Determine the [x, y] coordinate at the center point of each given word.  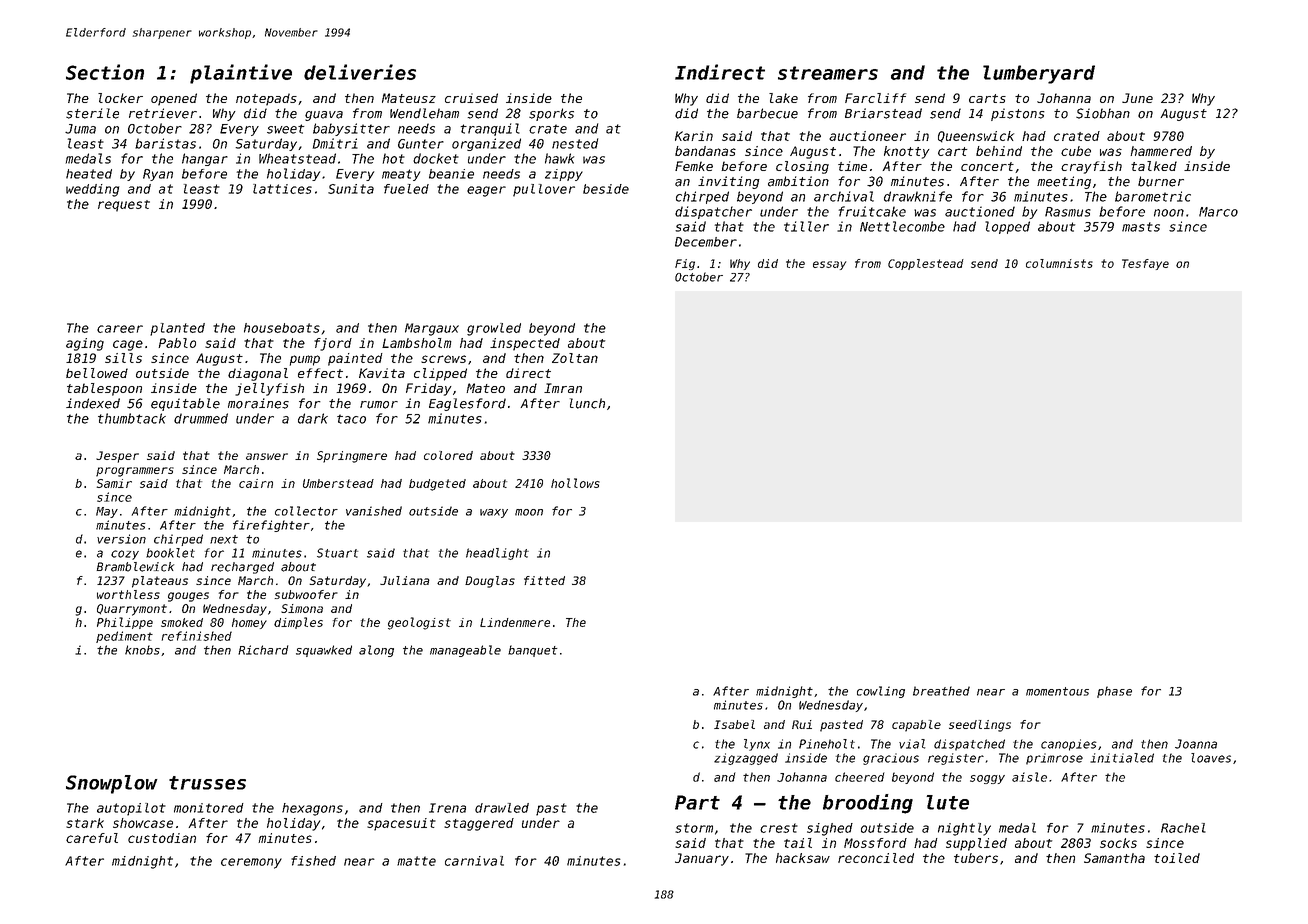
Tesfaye [1145, 264]
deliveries [360, 72]
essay [829, 265]
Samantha [1114, 858]
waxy [494, 513]
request [124, 206]
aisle [1029, 777]
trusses [207, 783]
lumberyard [1039, 74]
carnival [474, 861]
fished [313, 861]
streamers [828, 73]
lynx [757, 745]
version [121, 539]
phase [1114, 692]
